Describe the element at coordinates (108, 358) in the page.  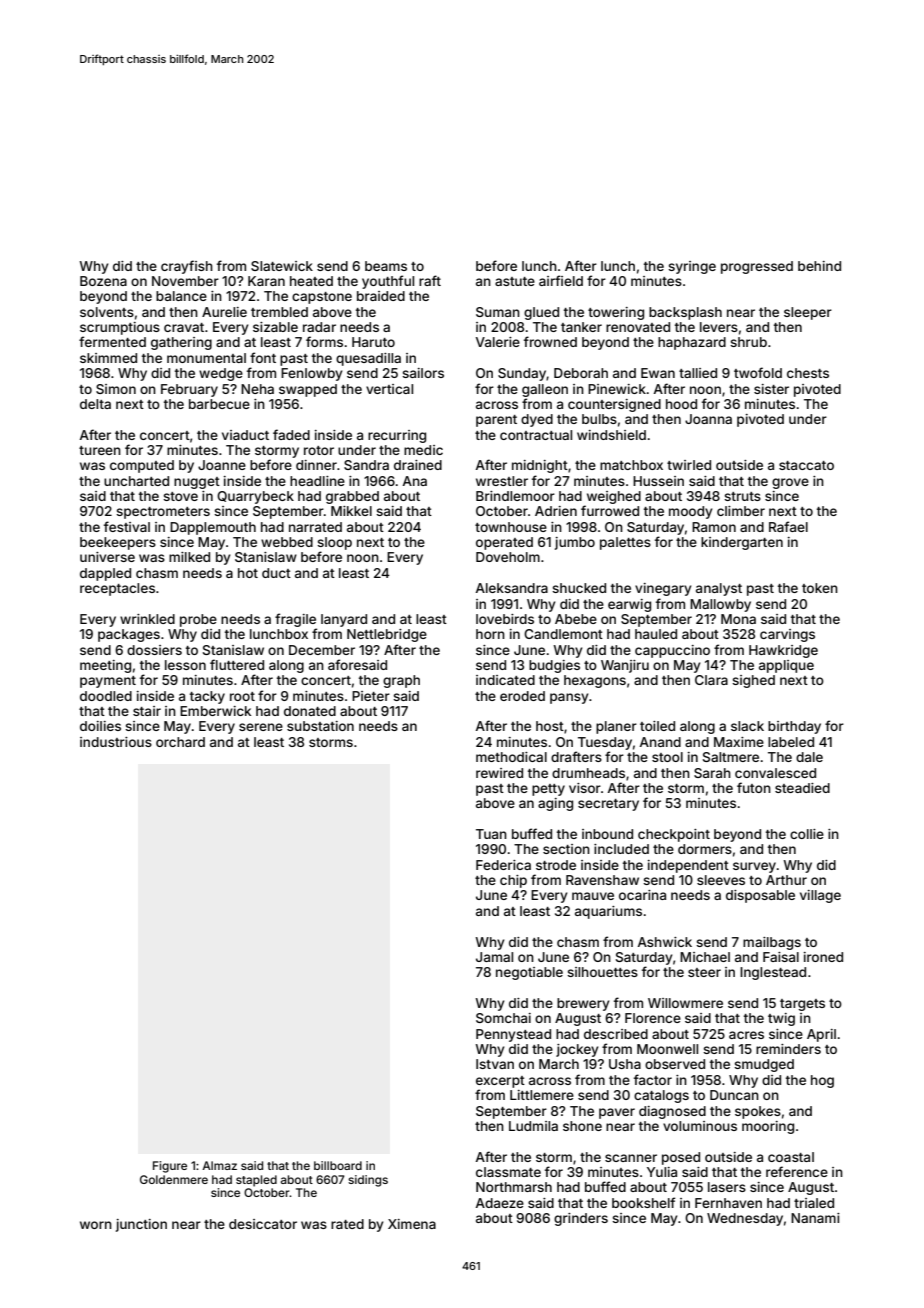
I see `skimmed` at that location.
